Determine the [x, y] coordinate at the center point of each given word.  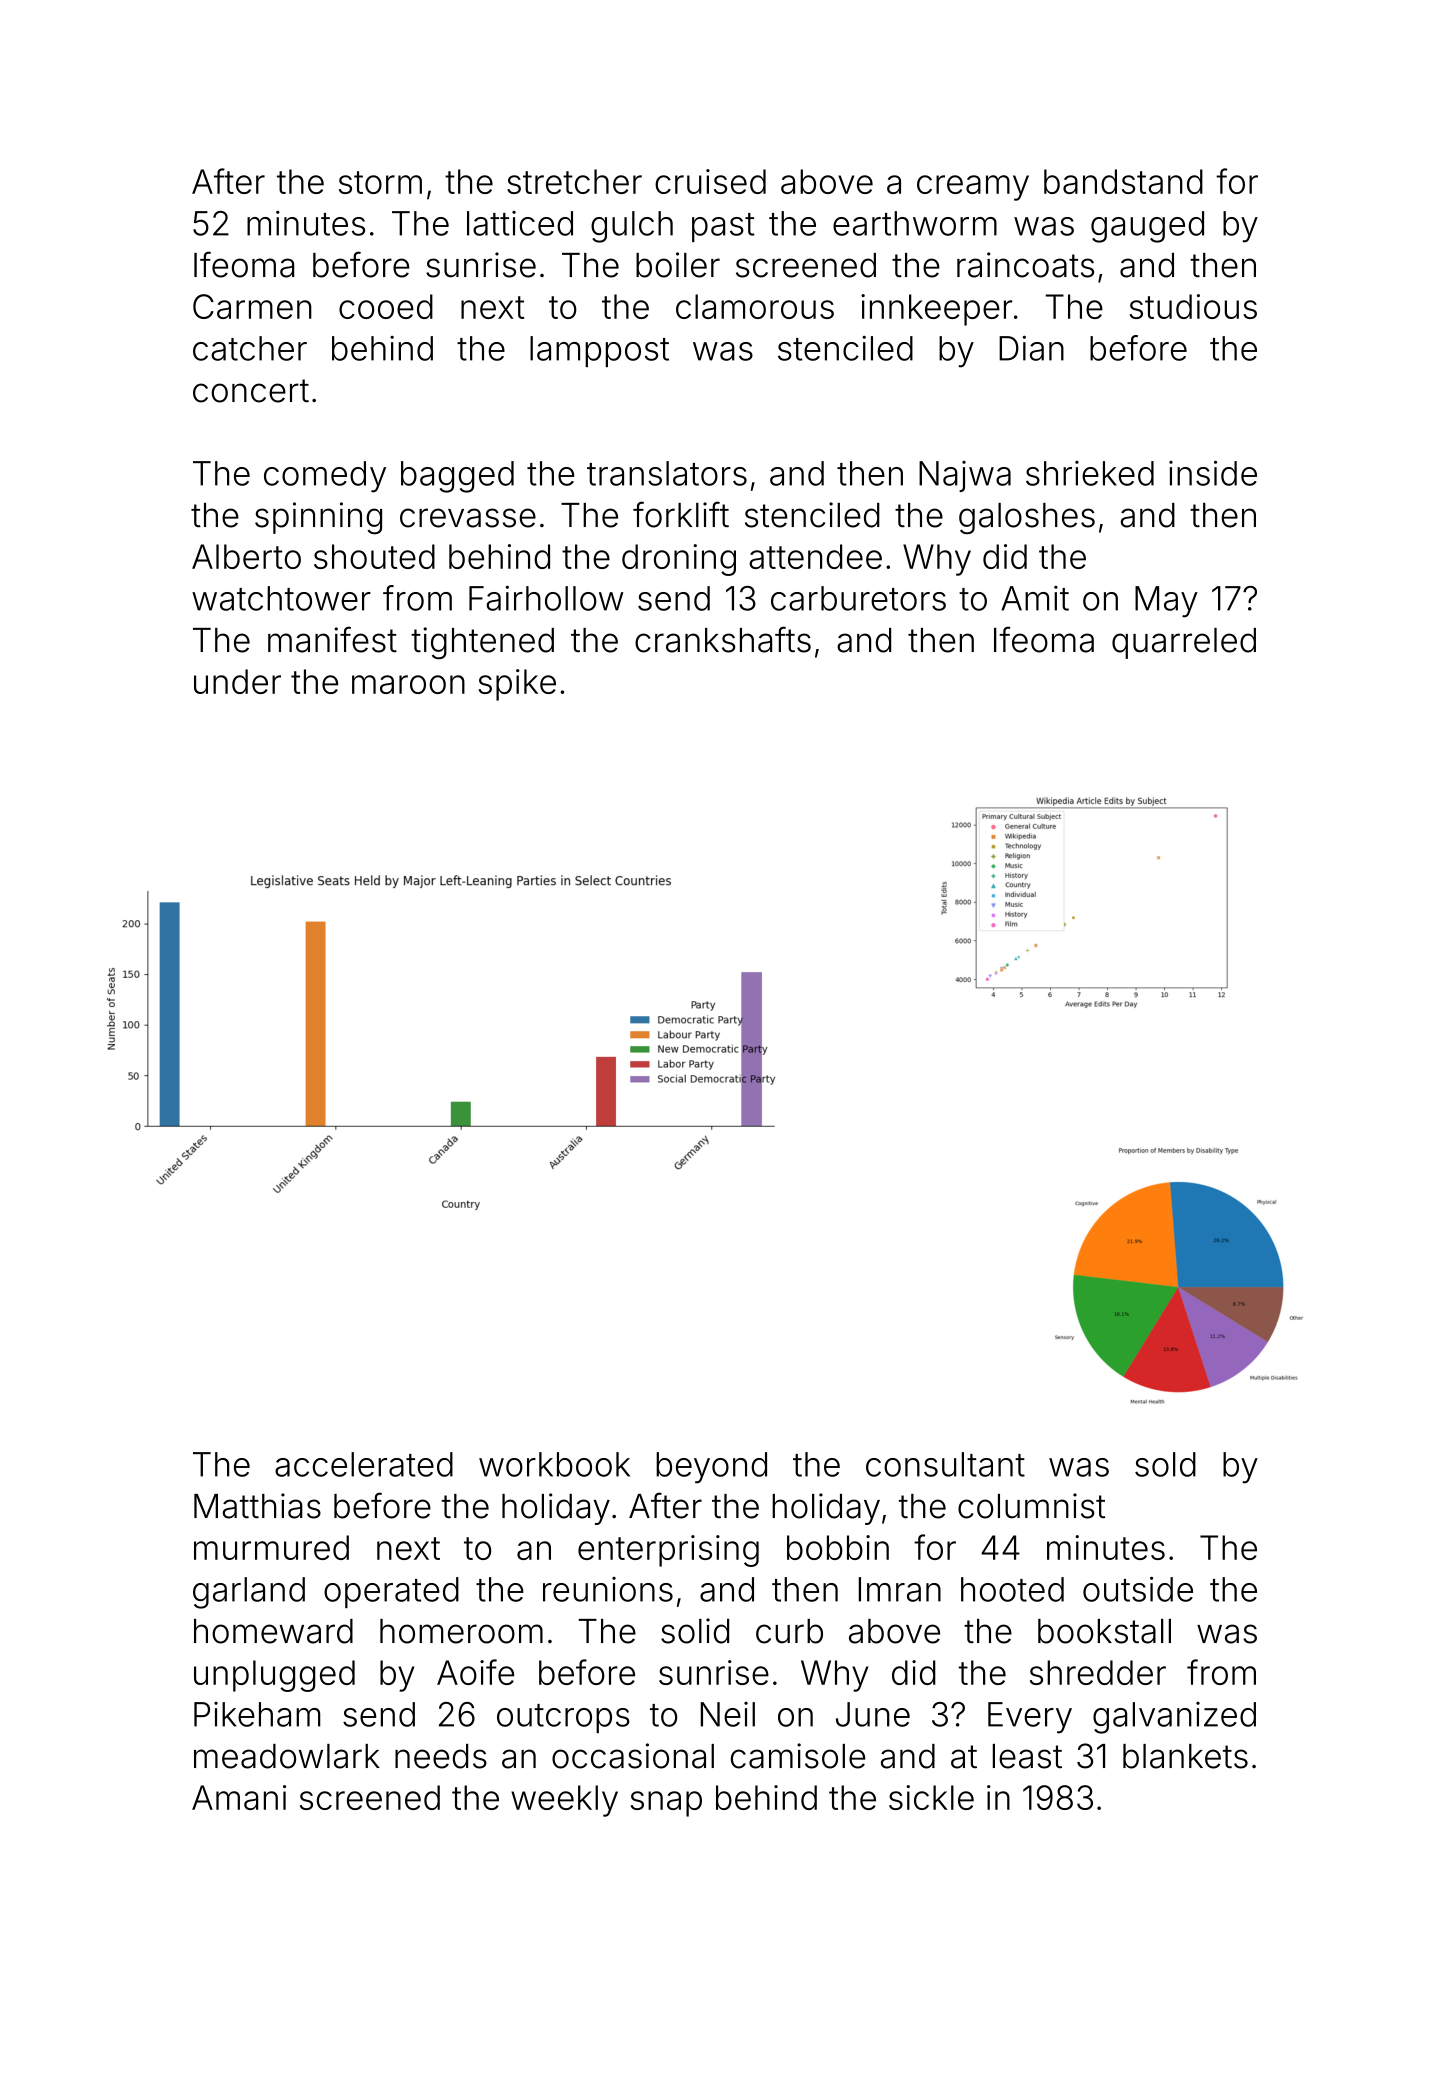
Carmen [252, 306]
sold [1165, 1464]
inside [1213, 473]
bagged [457, 477]
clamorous [755, 306]
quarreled [1184, 643]
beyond [711, 1468]
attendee [815, 556]
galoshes [1027, 518]
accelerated [364, 1464]
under [237, 681]
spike [517, 685]
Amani [239, 1797]
